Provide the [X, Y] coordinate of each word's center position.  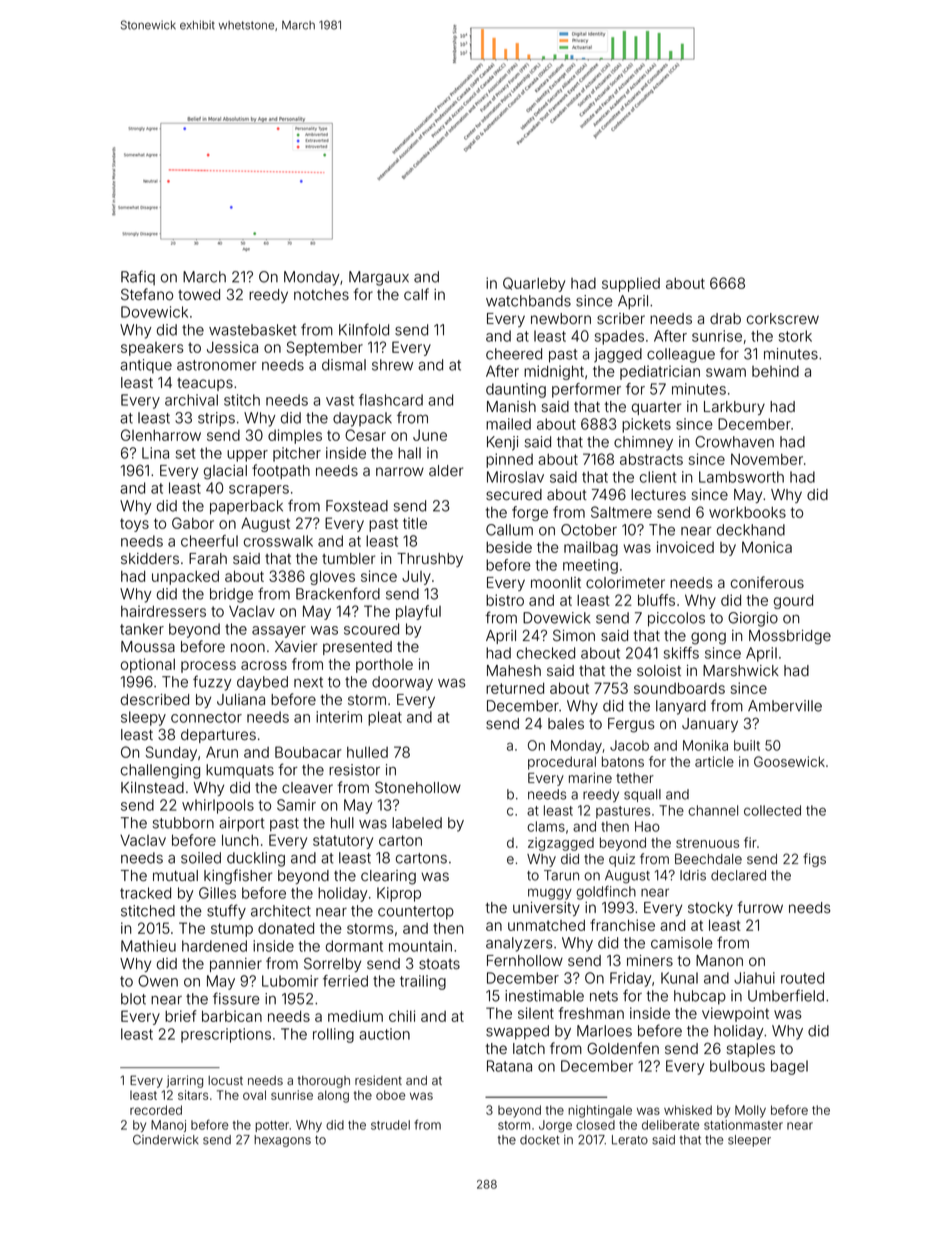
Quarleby [534, 284]
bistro [505, 600]
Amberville [785, 706]
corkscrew [783, 318]
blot [133, 999]
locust [225, 1080]
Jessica [232, 347]
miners [650, 961]
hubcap [700, 997]
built [747, 745]
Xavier [296, 647]
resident [378, 1080]
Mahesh [514, 671]
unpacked [185, 578]
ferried [345, 981]
